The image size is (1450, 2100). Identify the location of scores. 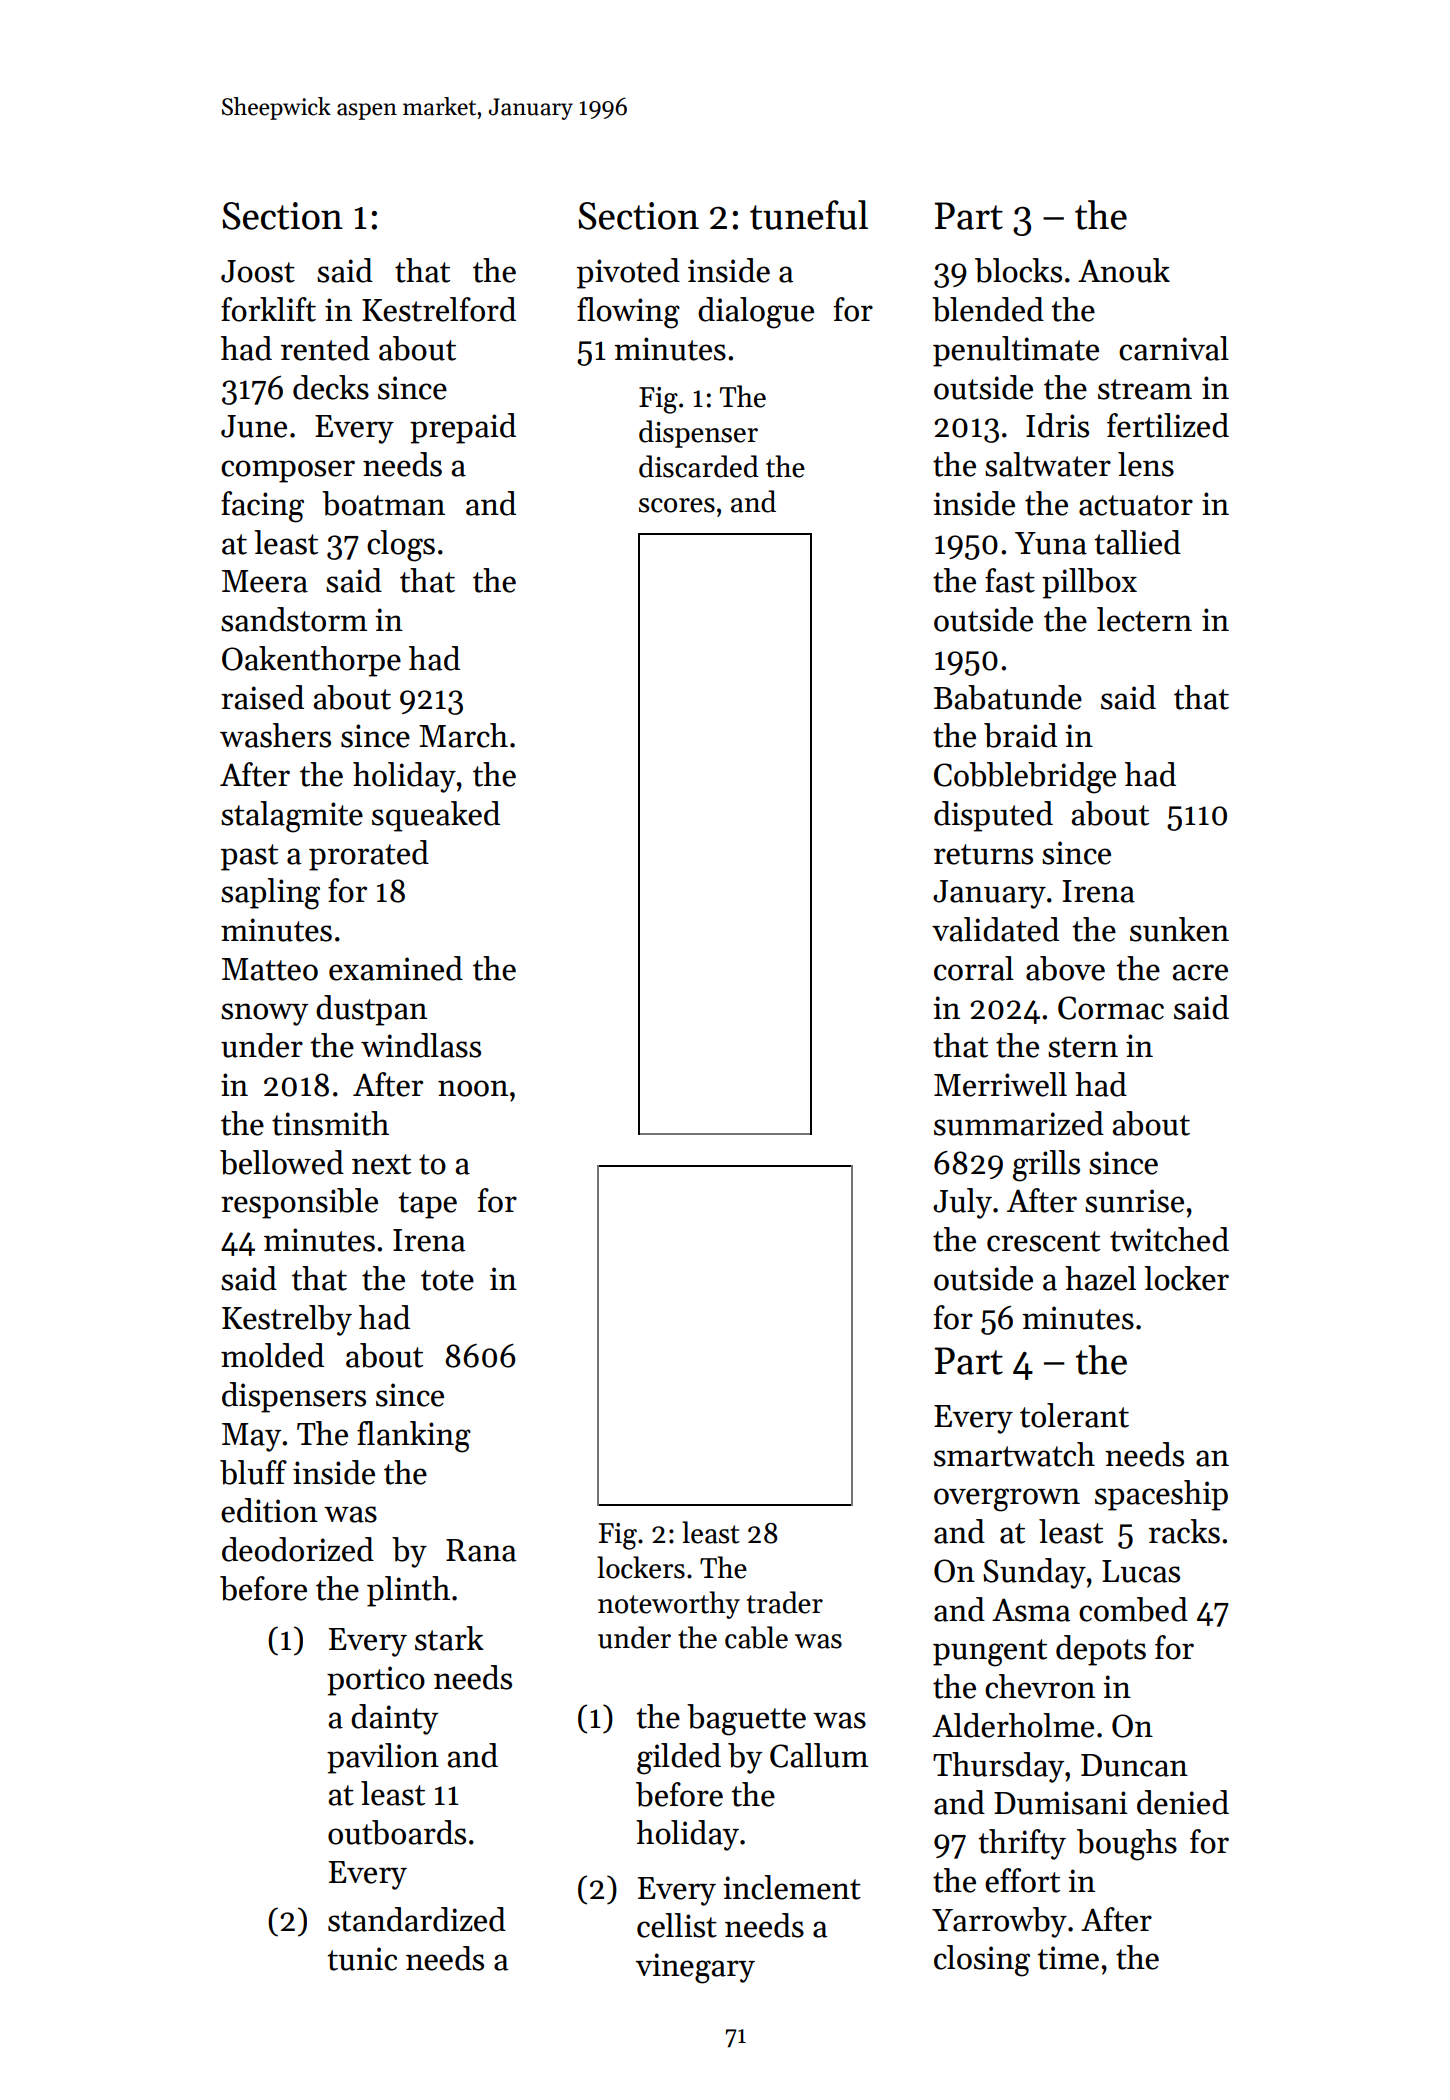
(677, 505).
